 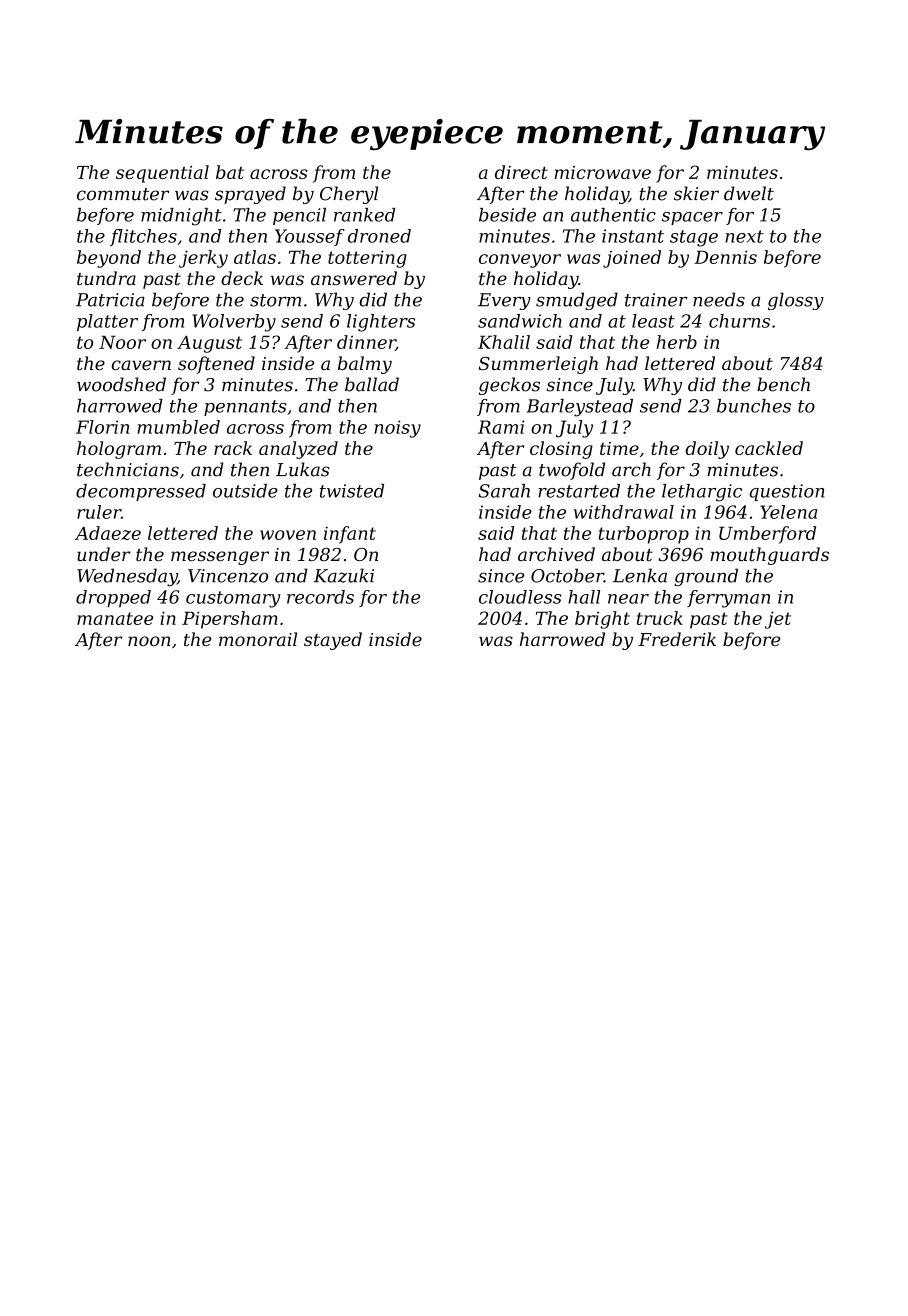 I want to click on hologram, so click(x=119, y=450).
